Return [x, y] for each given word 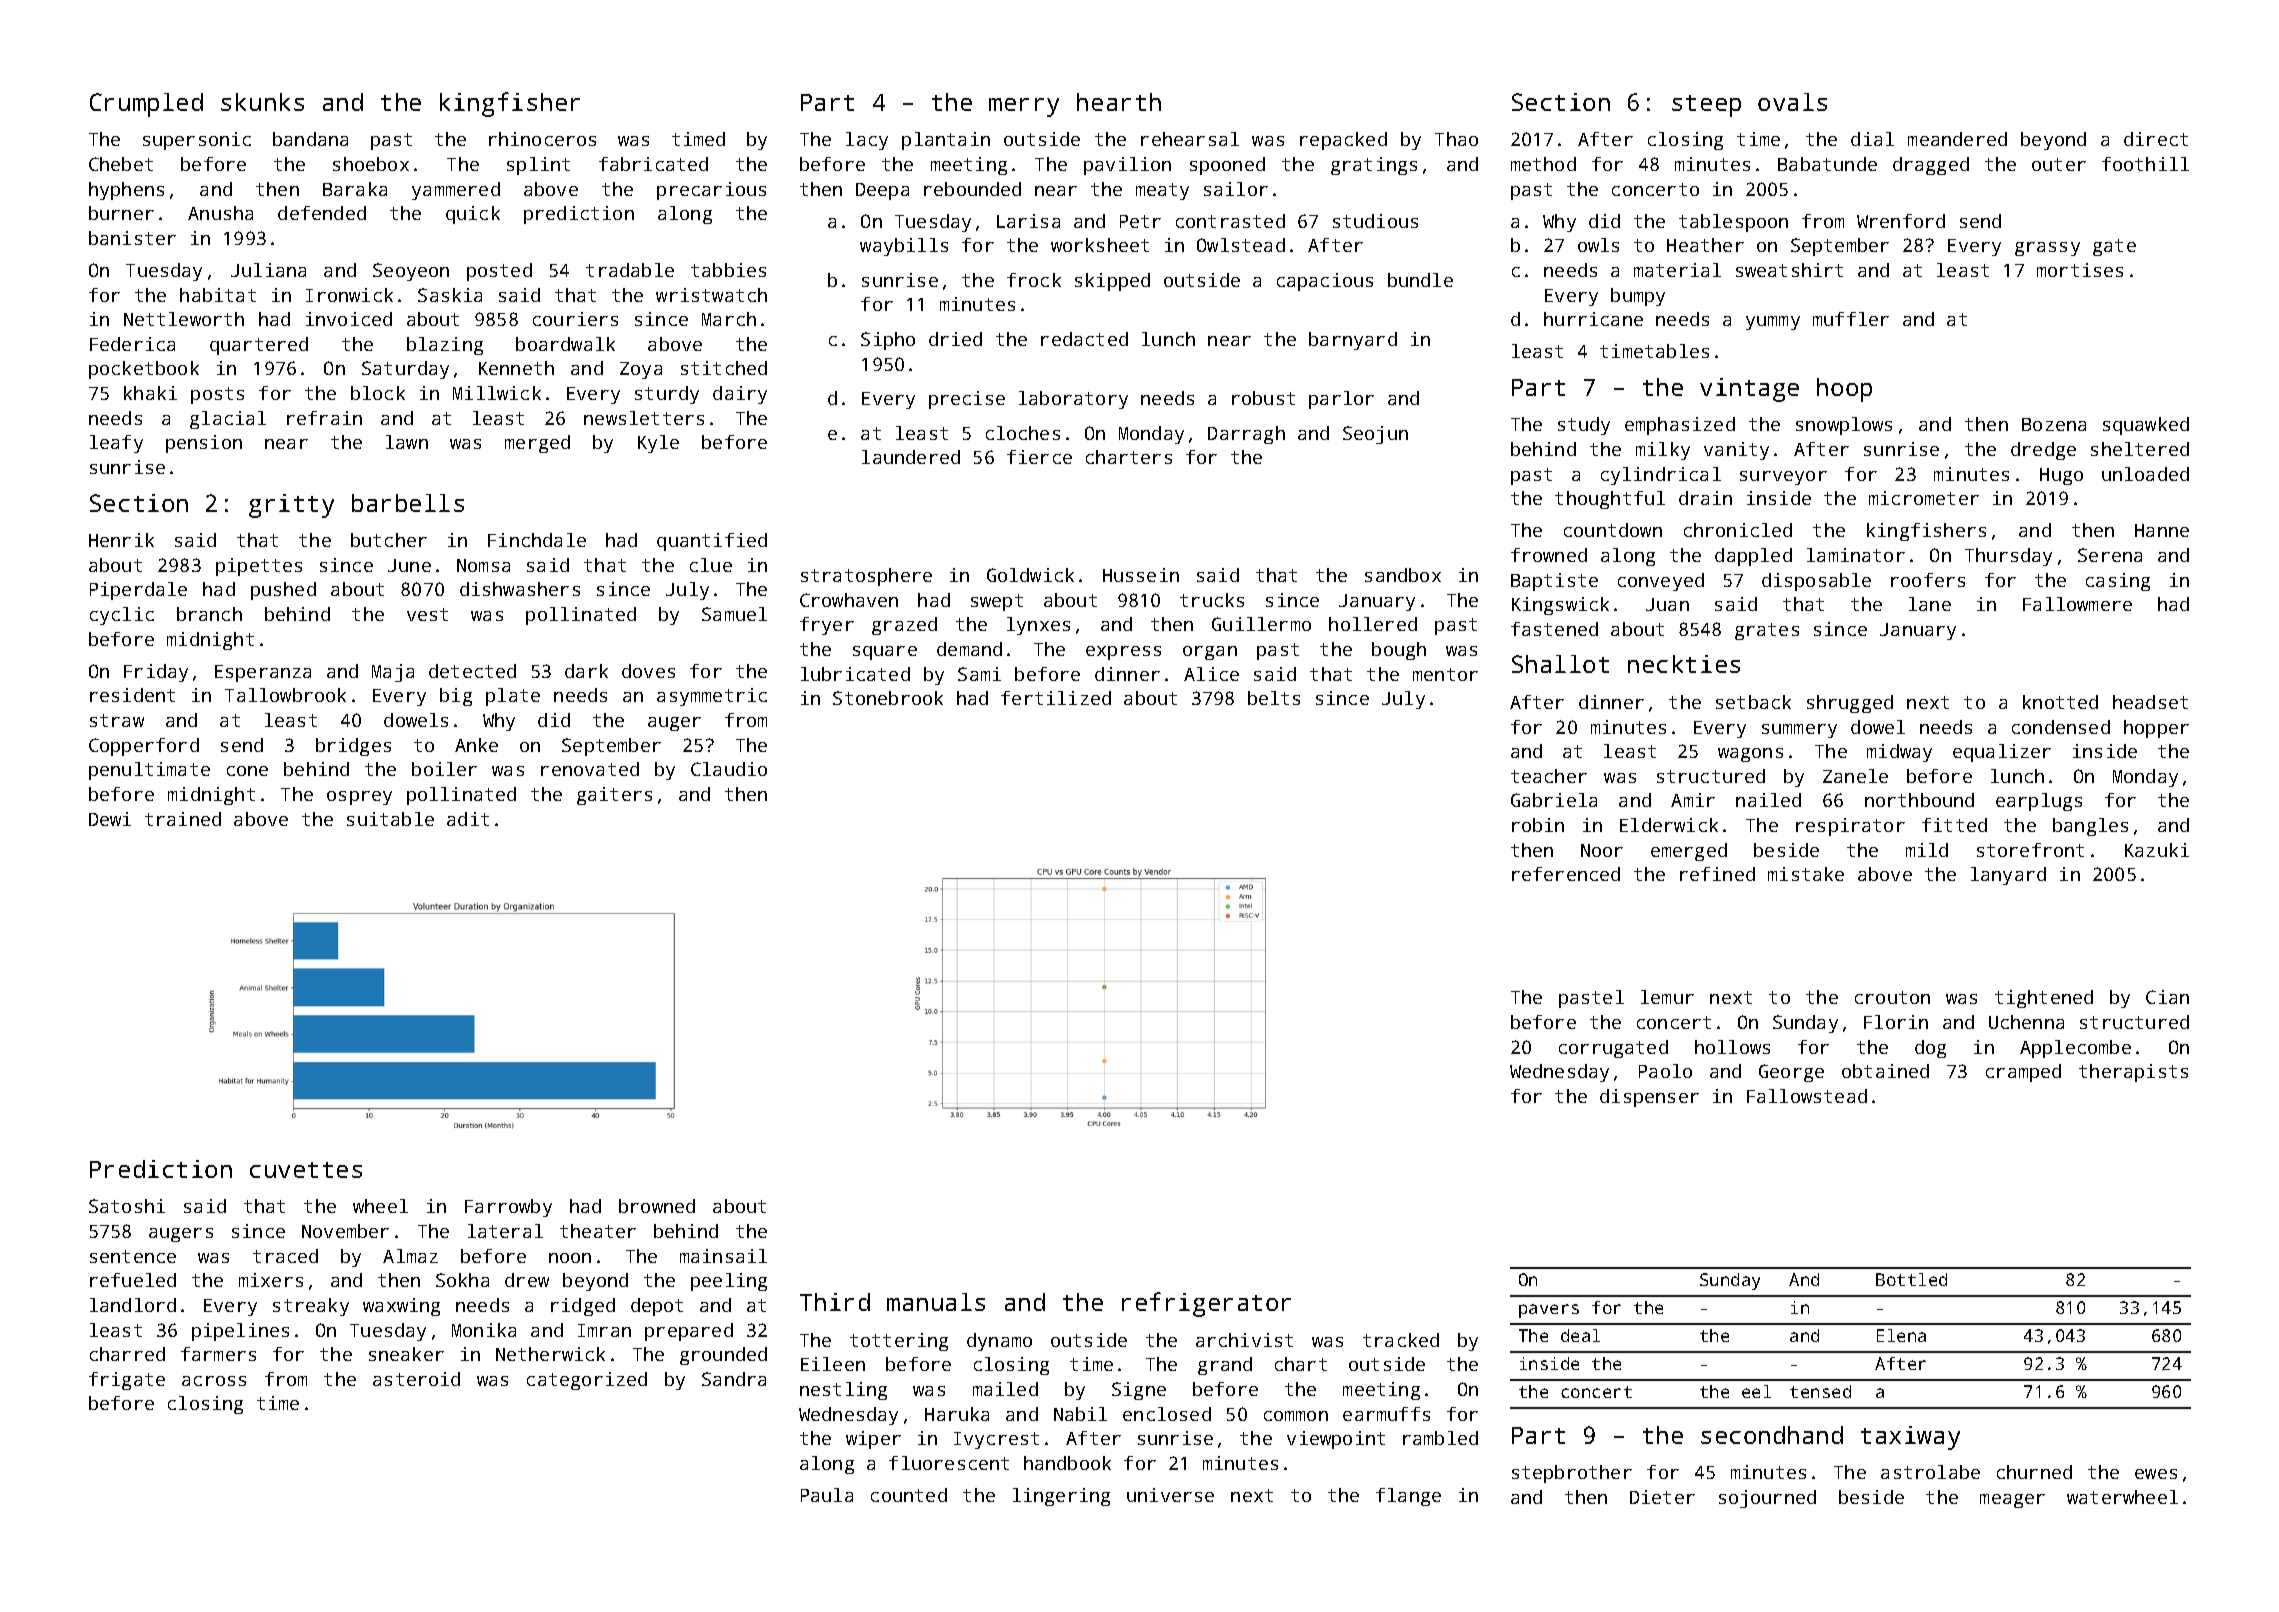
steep [1706, 106]
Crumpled [146, 105]
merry [1024, 107]
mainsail [723, 1256]
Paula [827, 1495]
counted [909, 1495]
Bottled [1911, 1279]
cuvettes [306, 1170]
